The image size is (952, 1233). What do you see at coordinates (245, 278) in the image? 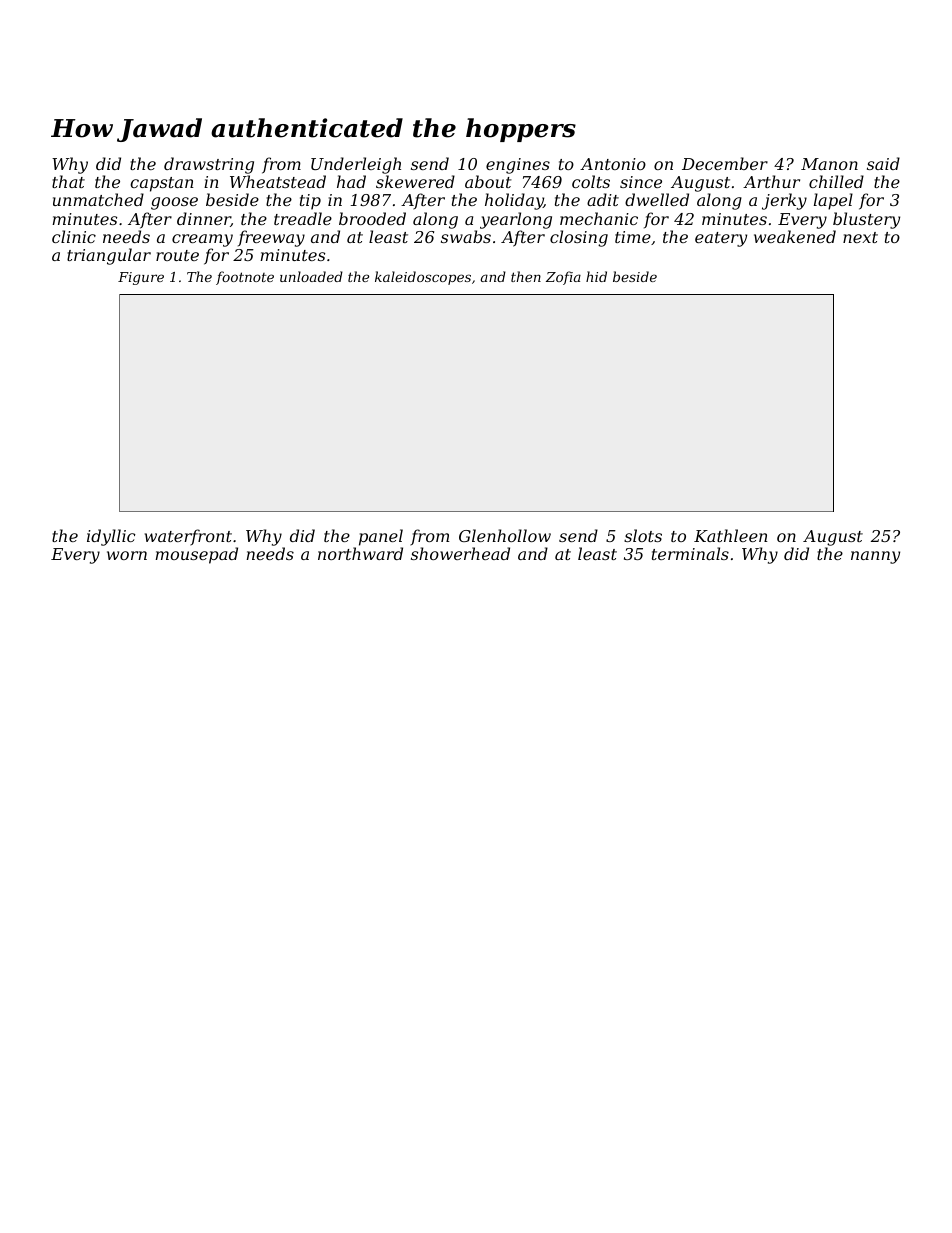
I see `footnote` at bounding box center [245, 278].
